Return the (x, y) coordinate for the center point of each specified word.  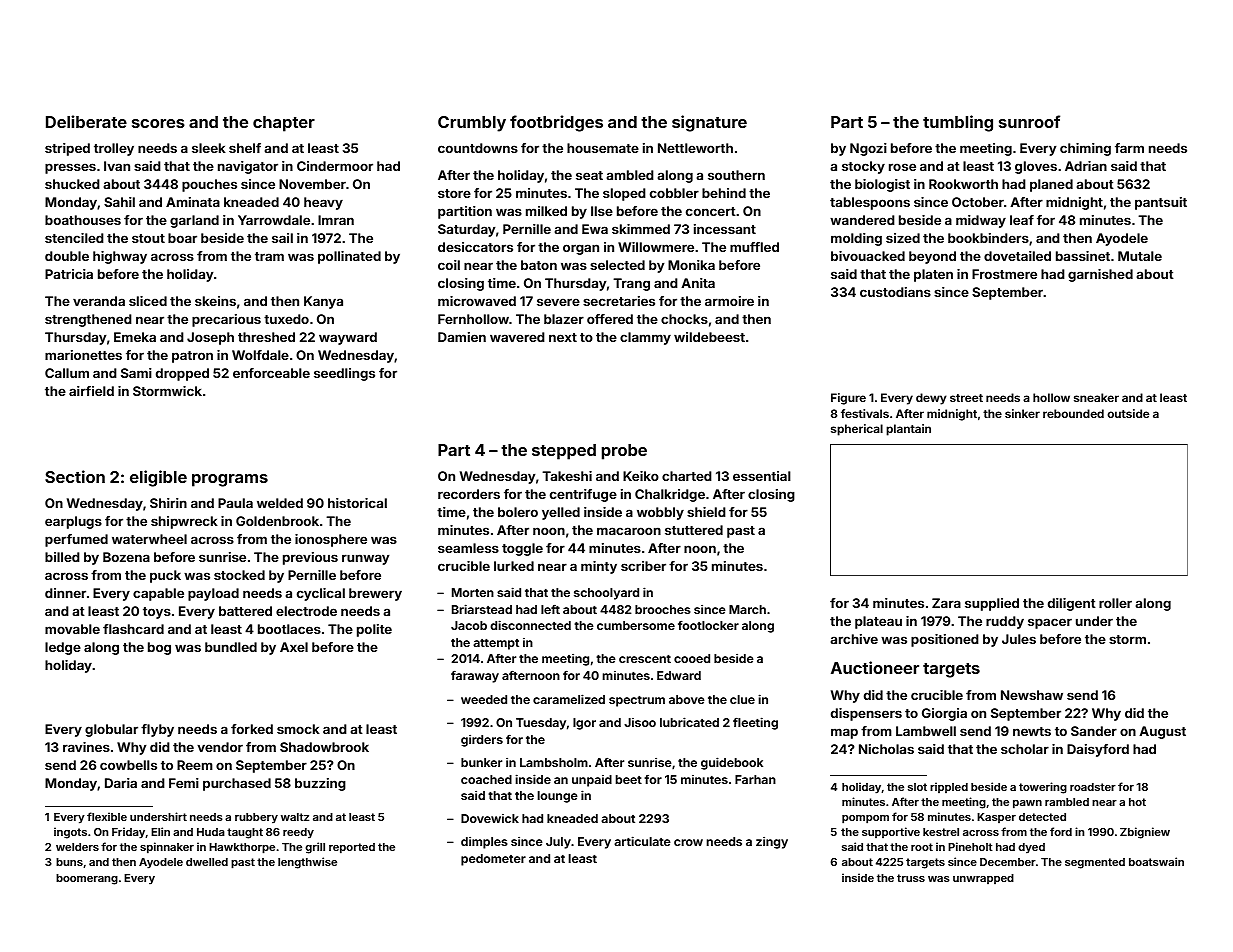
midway (981, 221)
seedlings (344, 374)
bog (159, 648)
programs (230, 480)
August (1162, 732)
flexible (107, 816)
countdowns (478, 148)
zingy (772, 843)
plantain (908, 430)
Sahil (119, 202)
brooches (663, 609)
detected (1042, 817)
